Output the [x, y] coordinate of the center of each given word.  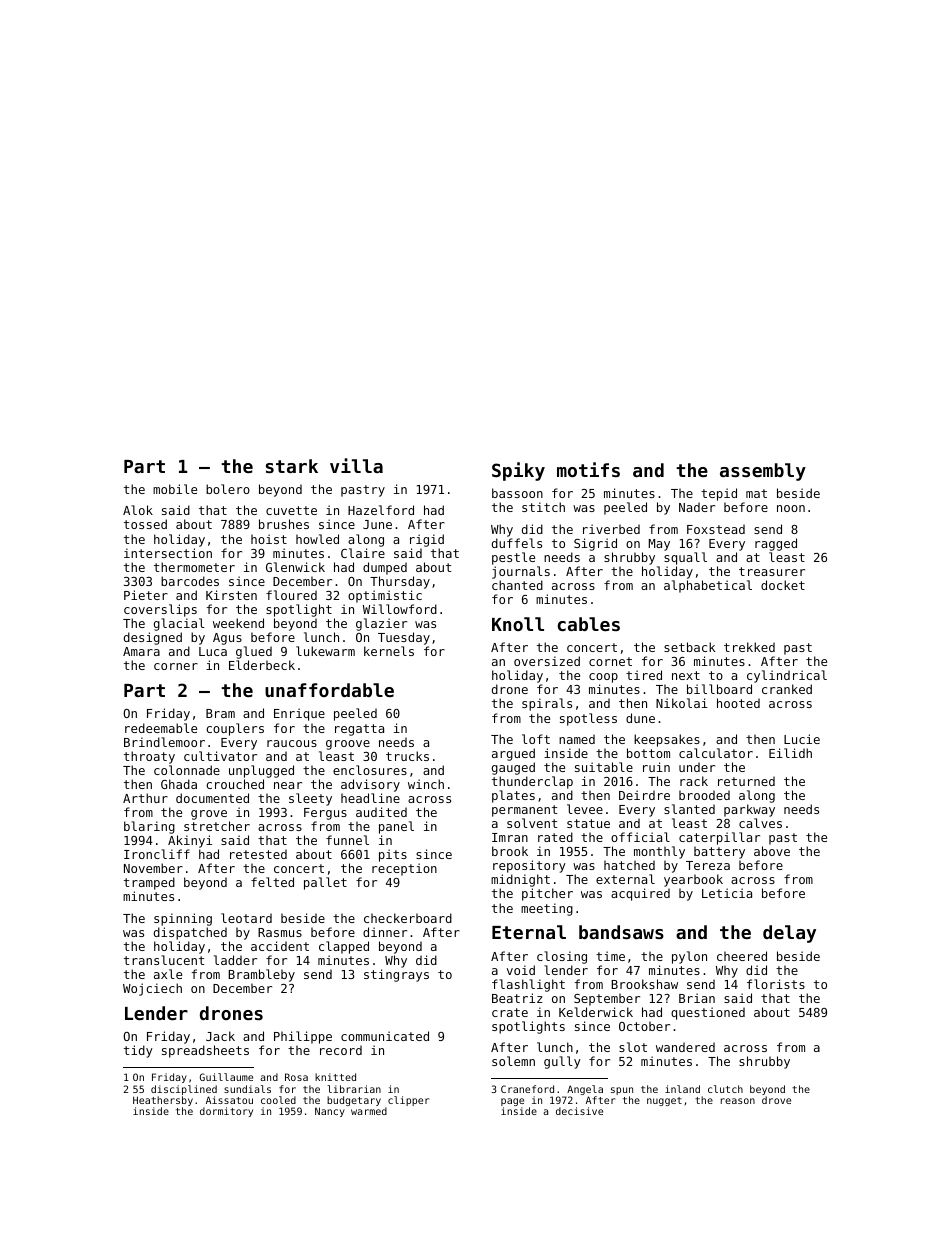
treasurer [772, 571]
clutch [725, 1089]
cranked [787, 689]
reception [404, 869]
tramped [149, 883]
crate [510, 1012]
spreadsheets [205, 1051]
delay [789, 934]
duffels [517, 543]
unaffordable [329, 690]
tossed [145, 524]
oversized [547, 661]
